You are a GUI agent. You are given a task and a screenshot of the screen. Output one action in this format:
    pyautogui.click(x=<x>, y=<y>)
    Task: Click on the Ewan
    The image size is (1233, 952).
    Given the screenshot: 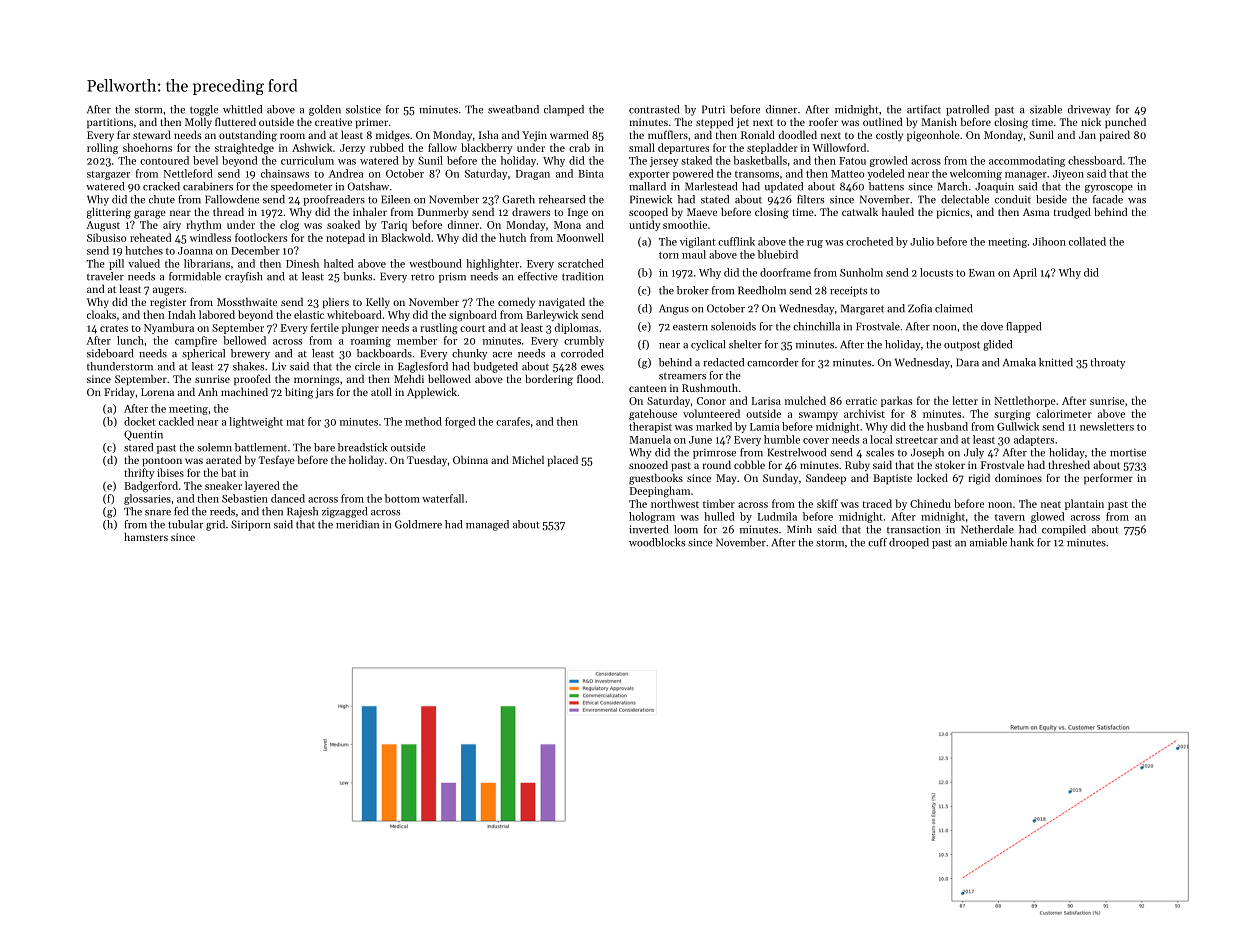 What is the action you would take?
    pyautogui.click(x=982, y=273)
